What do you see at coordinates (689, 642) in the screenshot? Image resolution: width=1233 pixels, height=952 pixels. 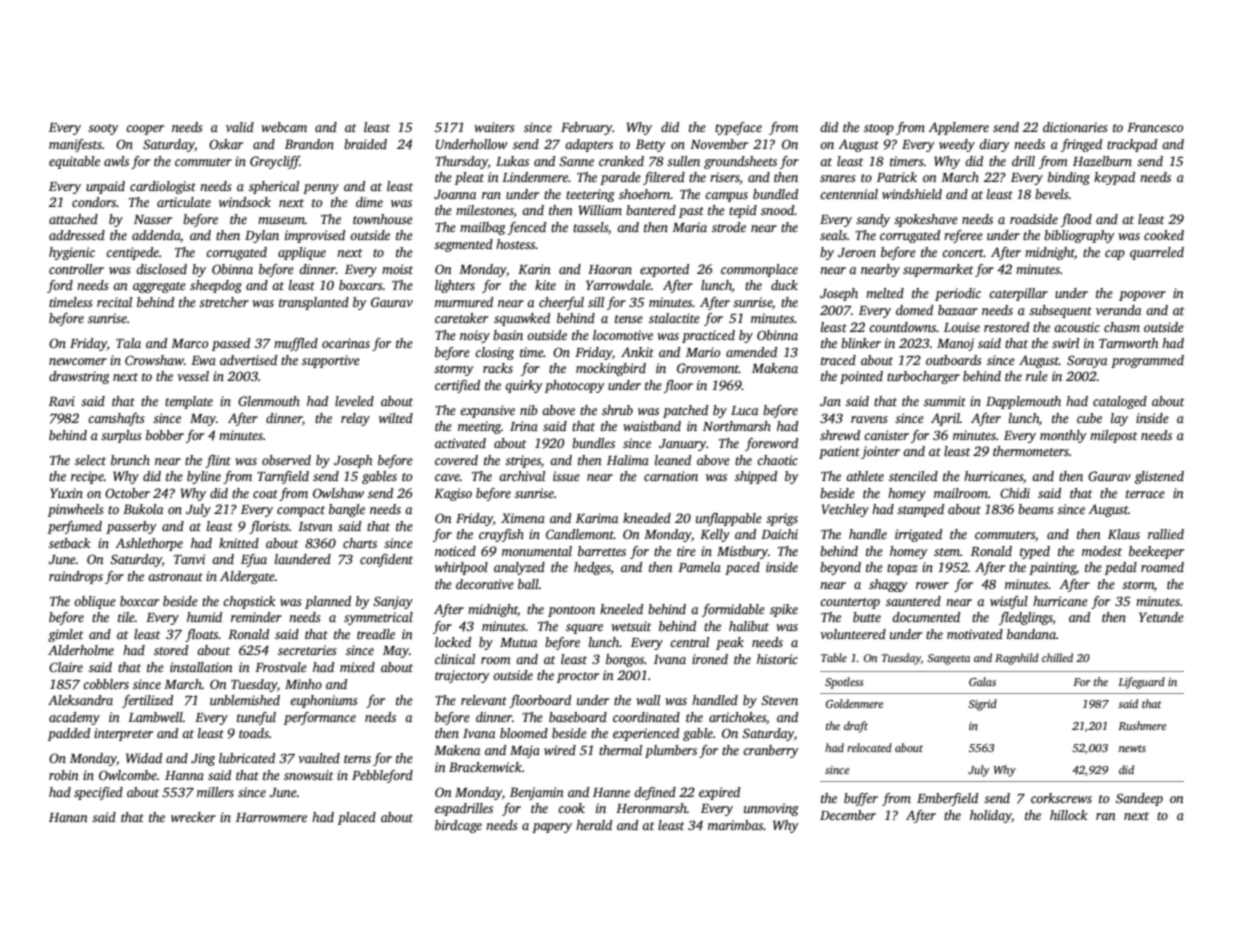 I see `central` at bounding box center [689, 642].
